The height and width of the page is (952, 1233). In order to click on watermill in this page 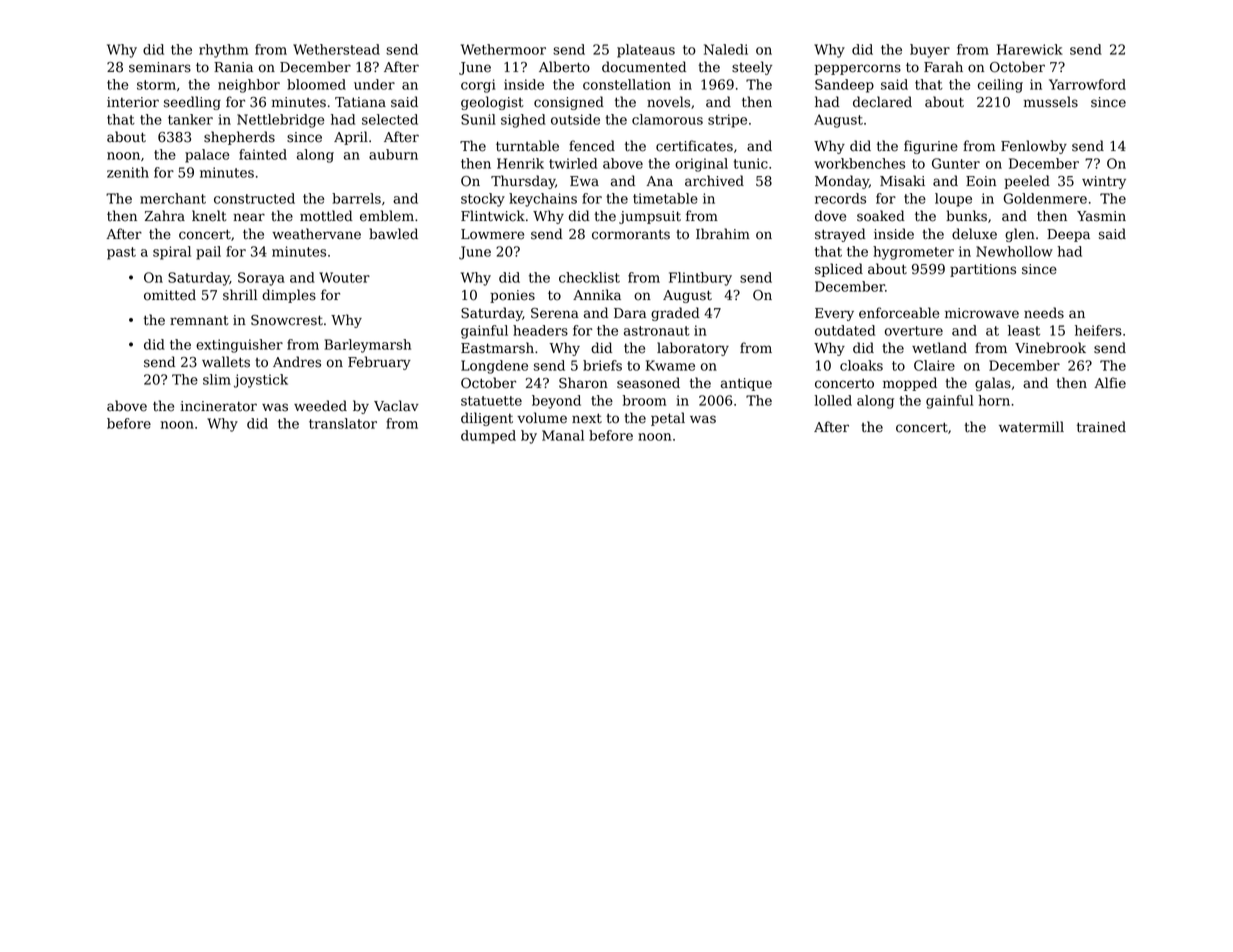, I will do `click(1031, 427)`.
